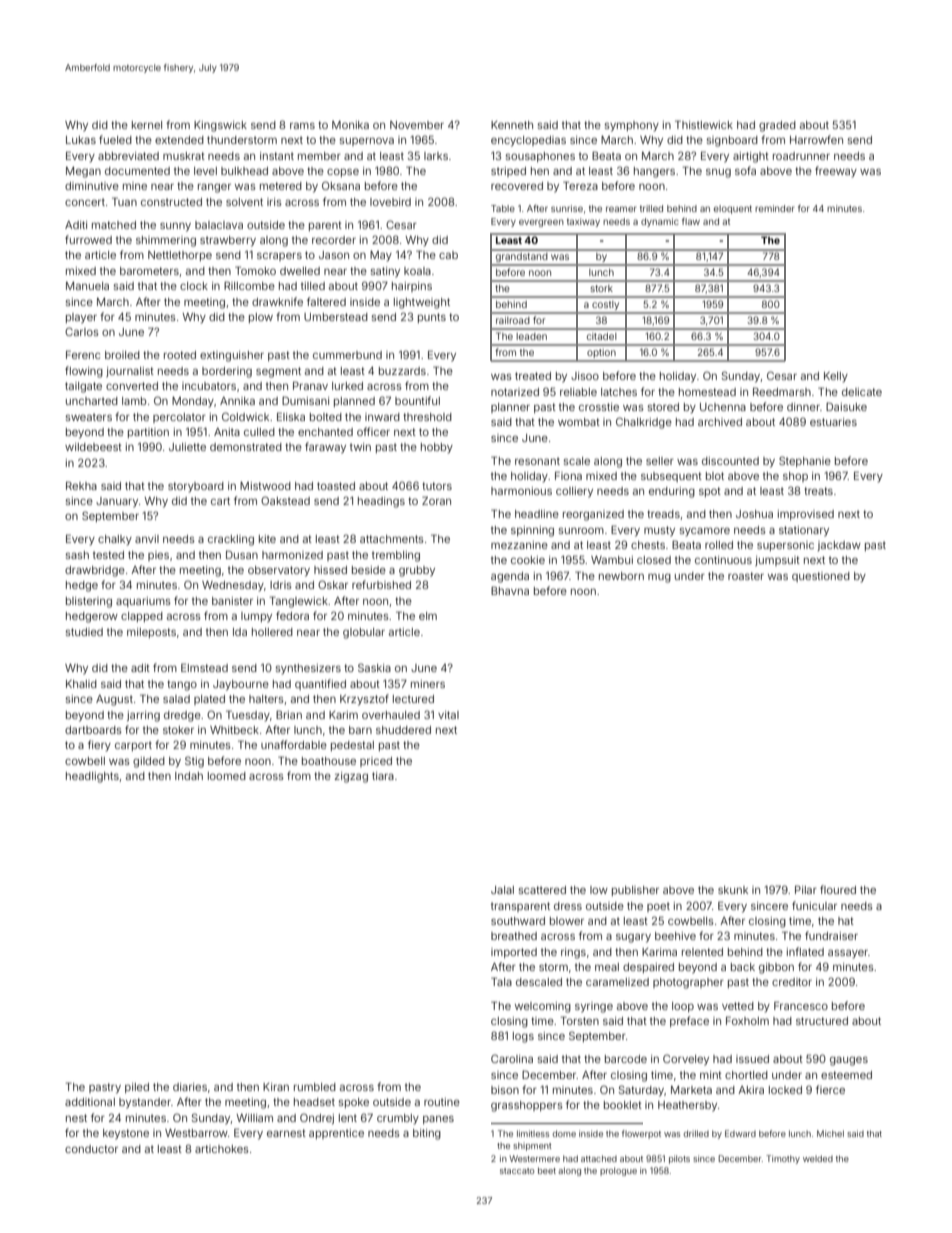 The height and width of the screenshot is (1233, 952). I want to click on conductor, so click(91, 1149).
